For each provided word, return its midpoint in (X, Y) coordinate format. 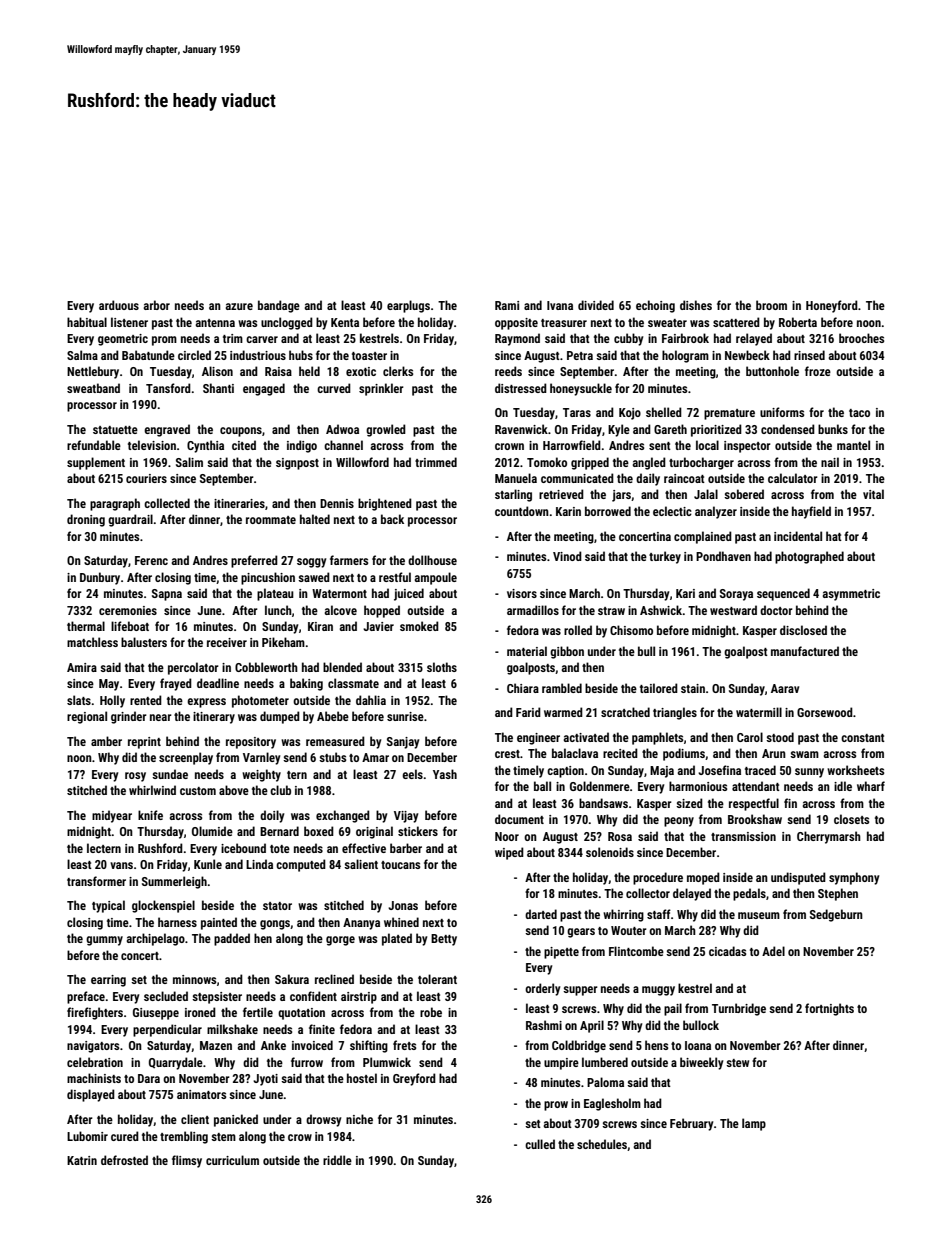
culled (540, 1144)
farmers (349, 560)
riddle (337, 1160)
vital (873, 494)
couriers (146, 478)
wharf (871, 786)
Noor (507, 836)
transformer (96, 881)
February (691, 1124)
